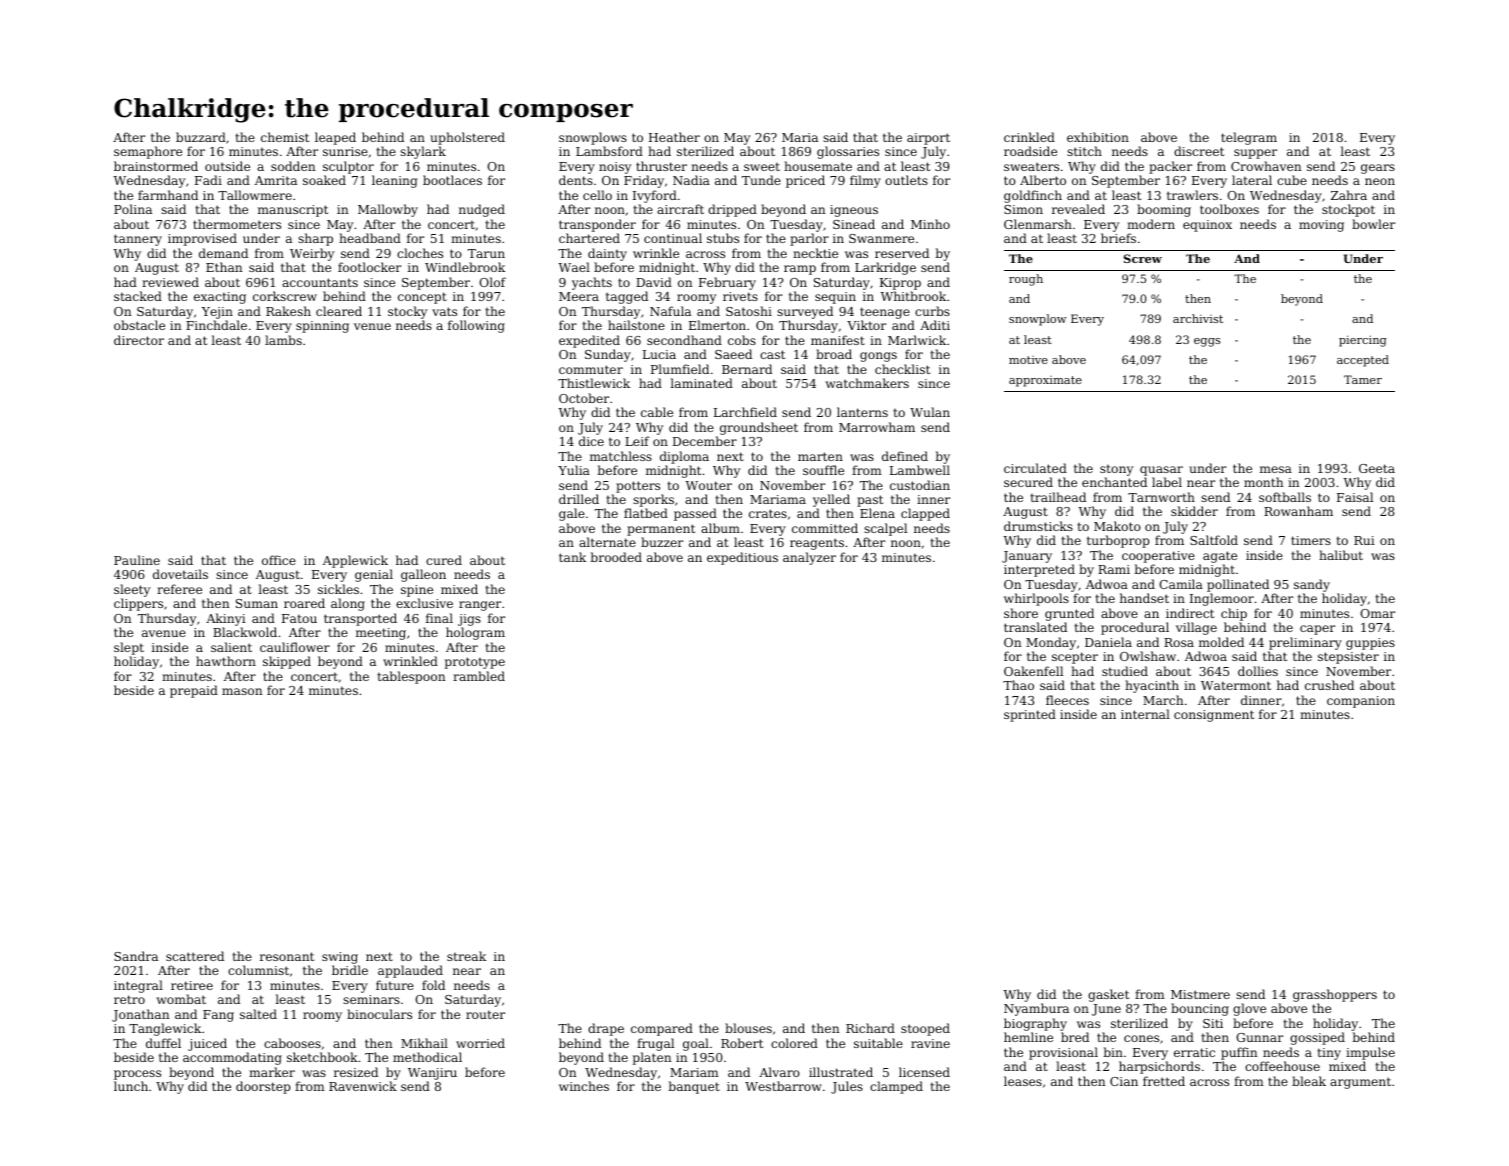 The height and width of the page is (1166, 1509). Describe the element at coordinates (138, 986) in the page. I see `integral` at that location.
